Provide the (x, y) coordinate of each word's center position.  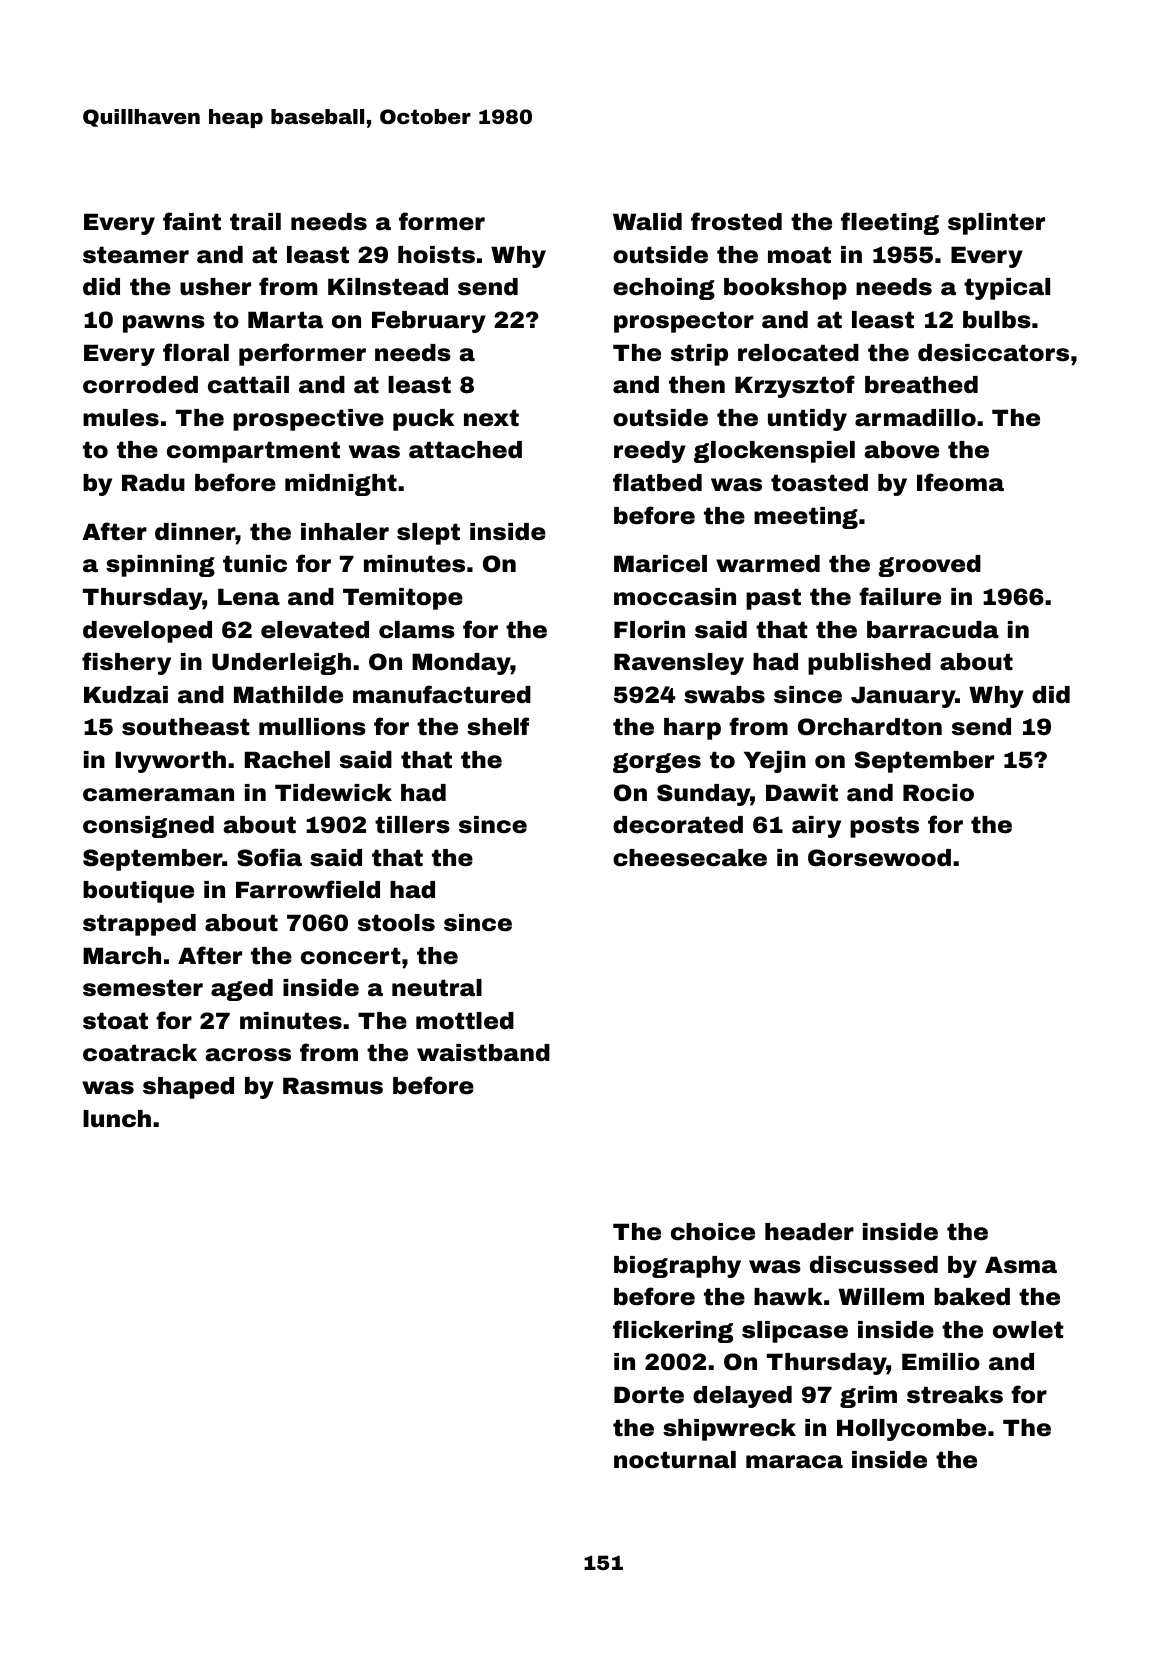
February (429, 322)
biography (677, 1267)
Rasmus (333, 1086)
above (902, 450)
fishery (126, 663)
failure (900, 596)
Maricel (660, 564)
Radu (153, 483)
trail (255, 222)
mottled (465, 1021)
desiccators (993, 353)
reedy (650, 452)
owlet (1028, 1330)
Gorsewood (879, 858)
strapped (139, 925)
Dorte (649, 1395)
